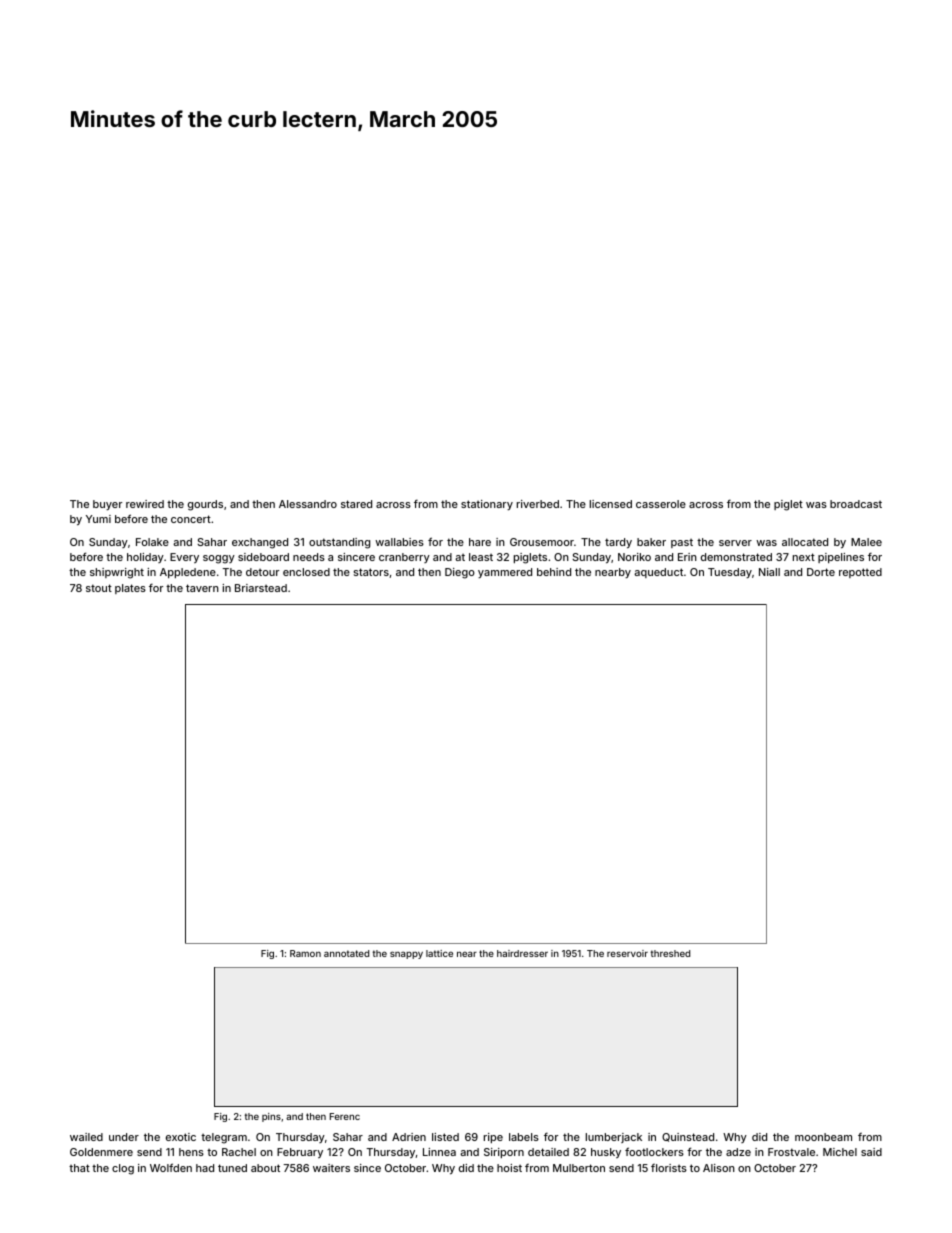 The image size is (952, 1233). I want to click on allocated, so click(805, 542).
